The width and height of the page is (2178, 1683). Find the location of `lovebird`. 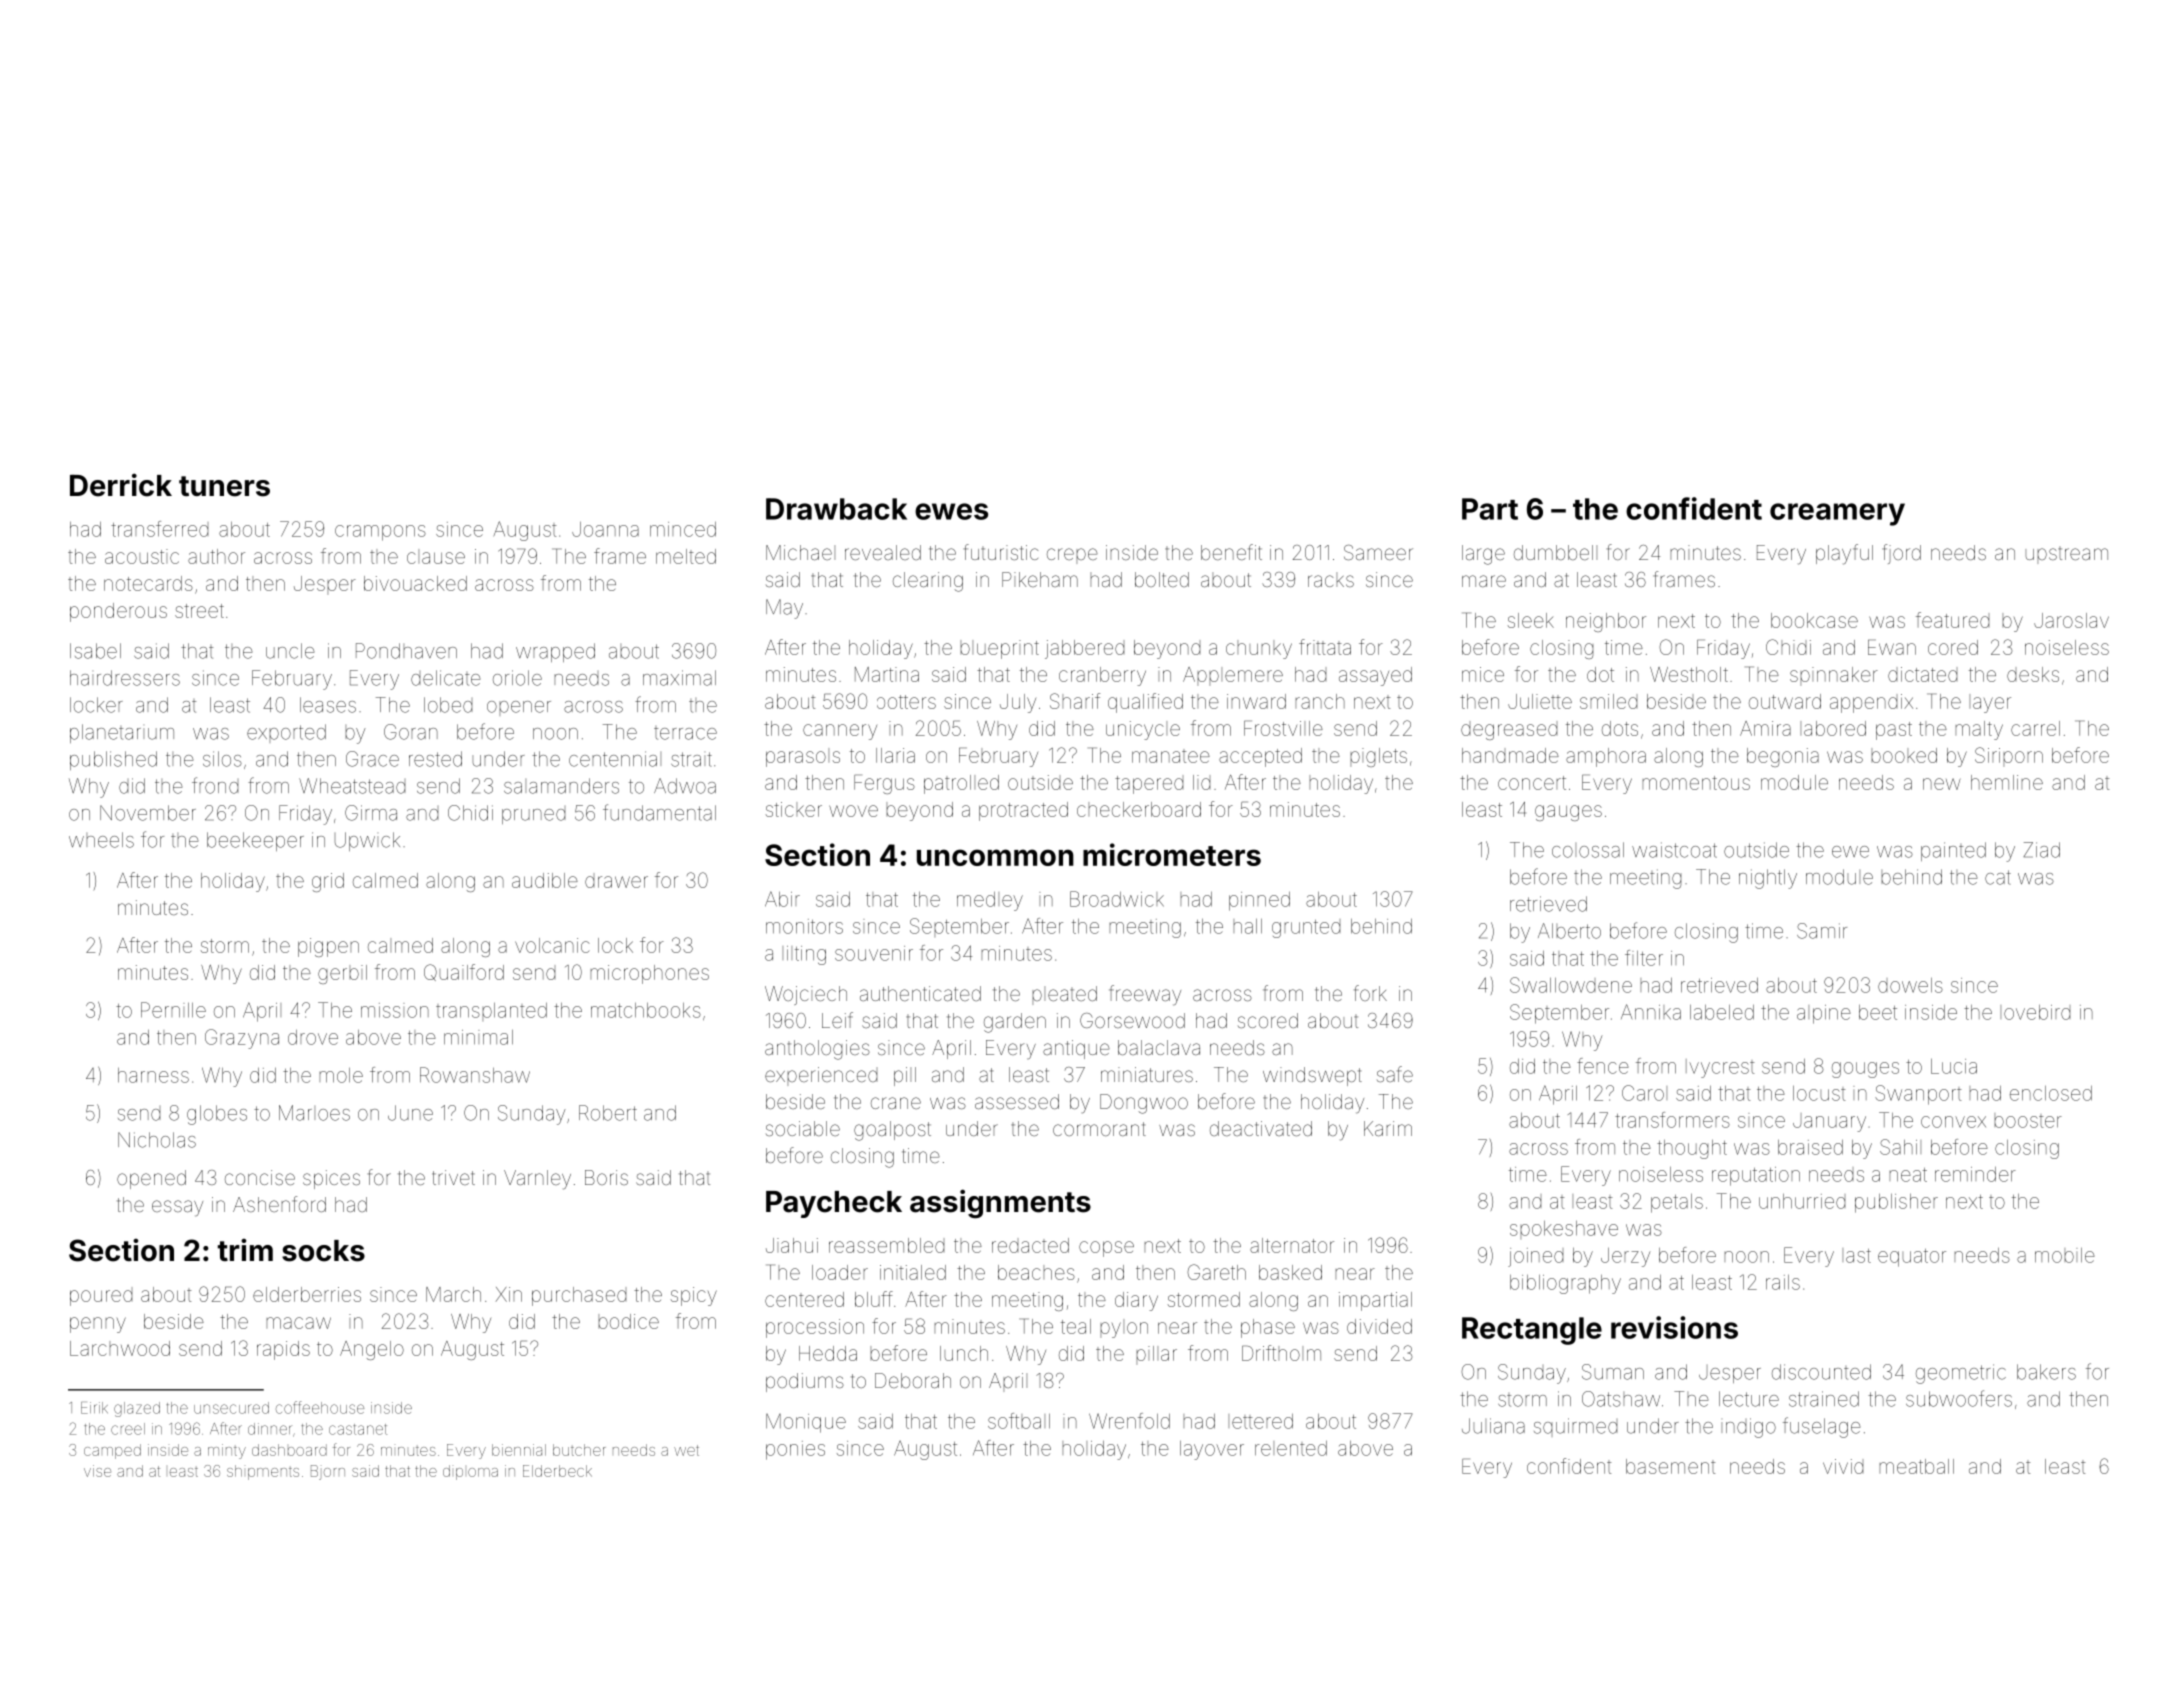

lovebird is located at coordinates (2035, 1012).
